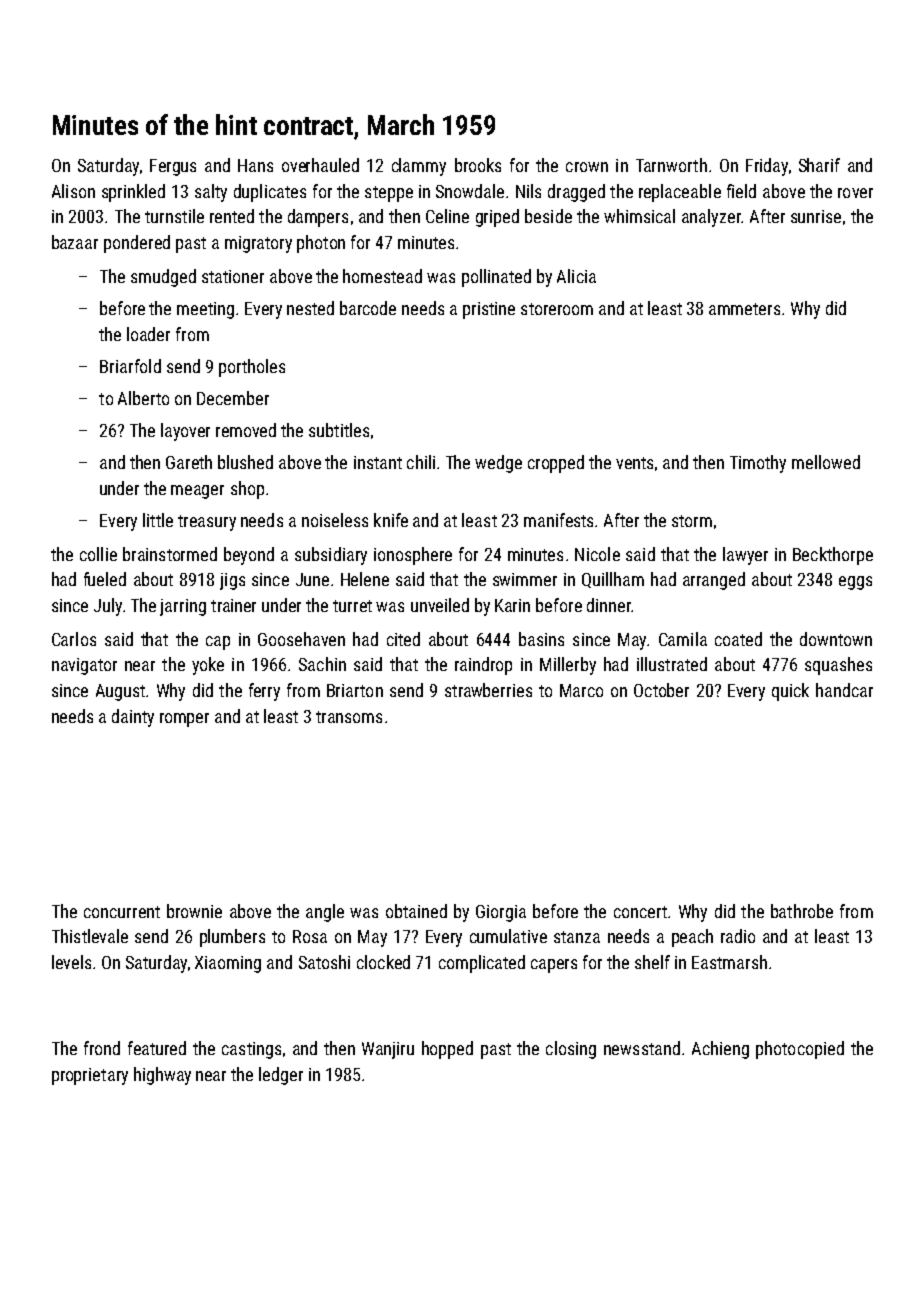 Image resolution: width=924 pixels, height=1308 pixels. I want to click on complicated, so click(482, 964).
